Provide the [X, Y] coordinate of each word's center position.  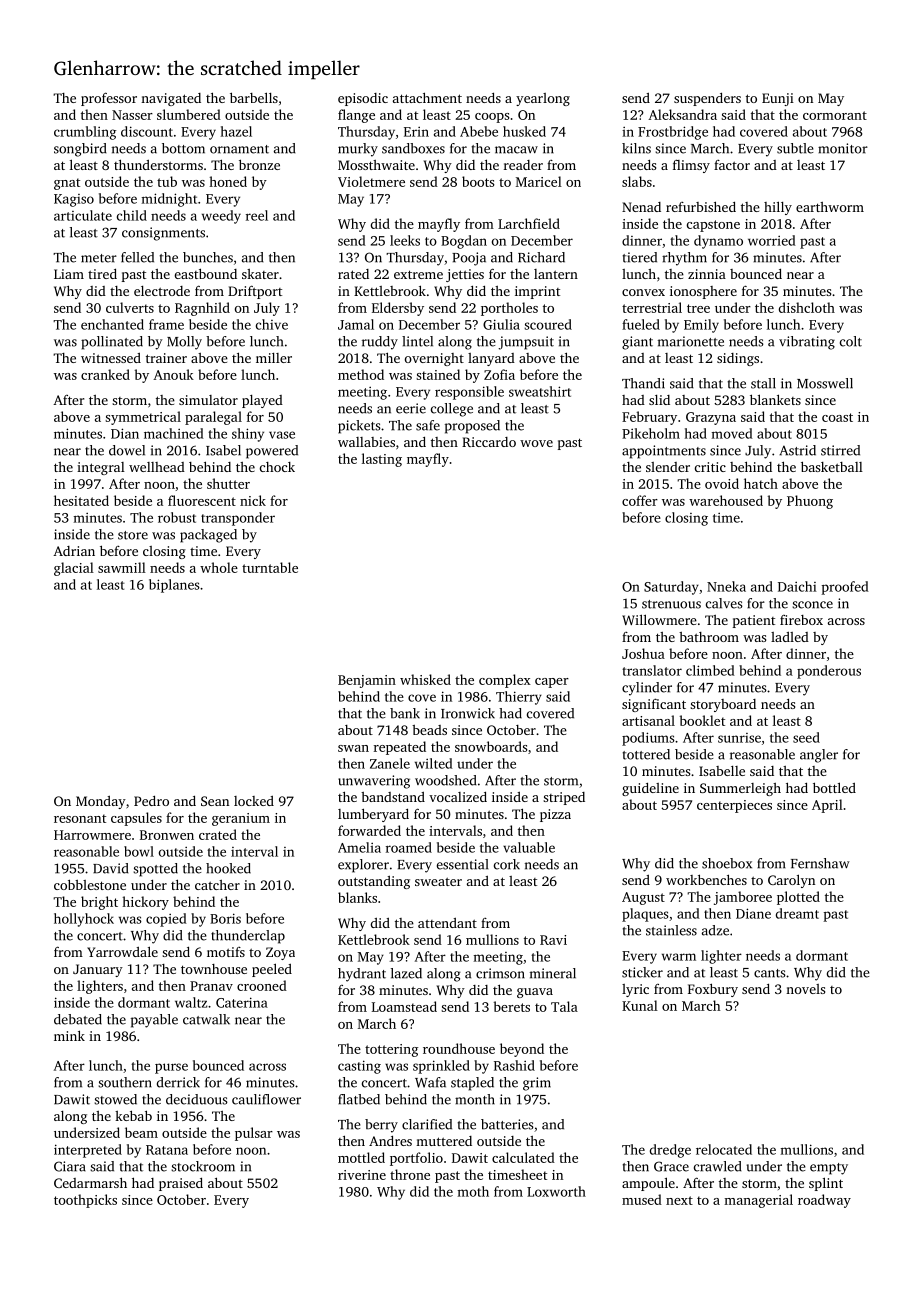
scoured [548, 324]
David [111, 868]
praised [181, 1184]
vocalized [458, 797]
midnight [169, 200]
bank [405, 713]
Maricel [539, 181]
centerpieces [734, 806]
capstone [713, 226]
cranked [105, 374]
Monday [101, 802]
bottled [834, 787]
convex [643, 292]
